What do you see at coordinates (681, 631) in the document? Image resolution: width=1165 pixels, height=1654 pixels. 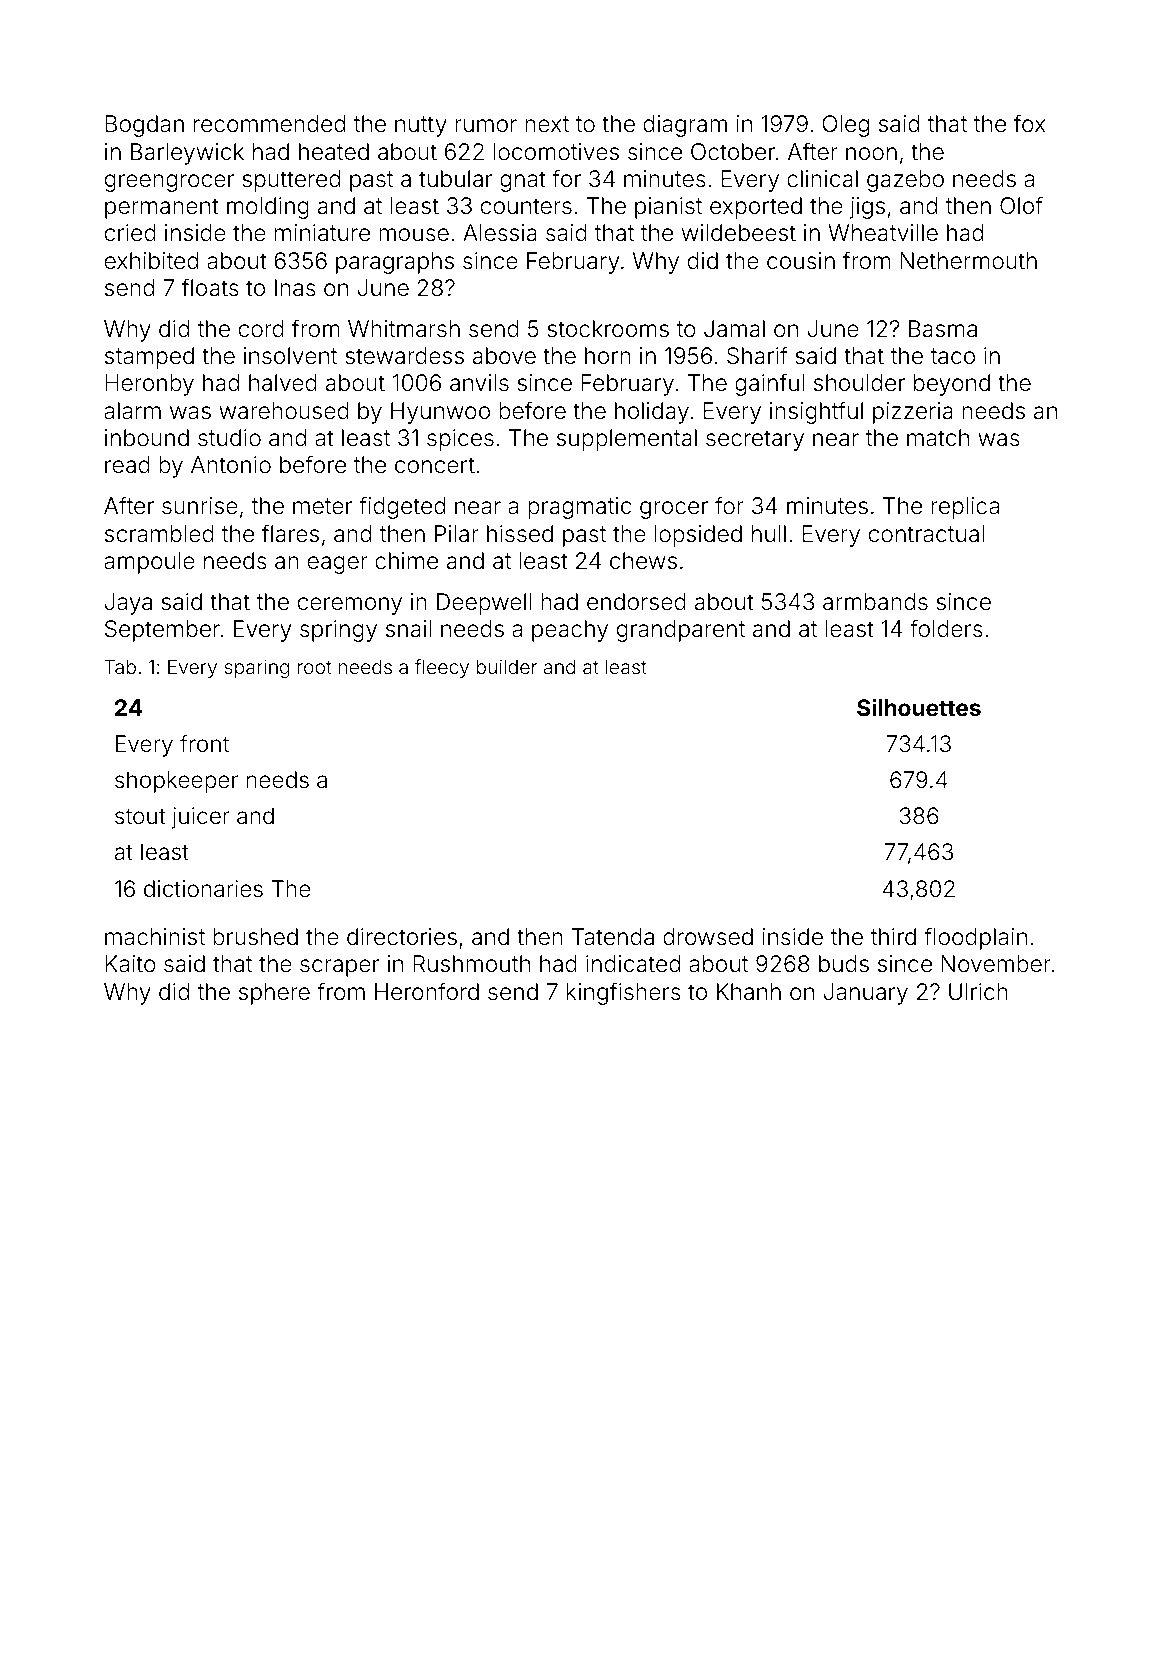 I see `grandparent` at bounding box center [681, 631].
